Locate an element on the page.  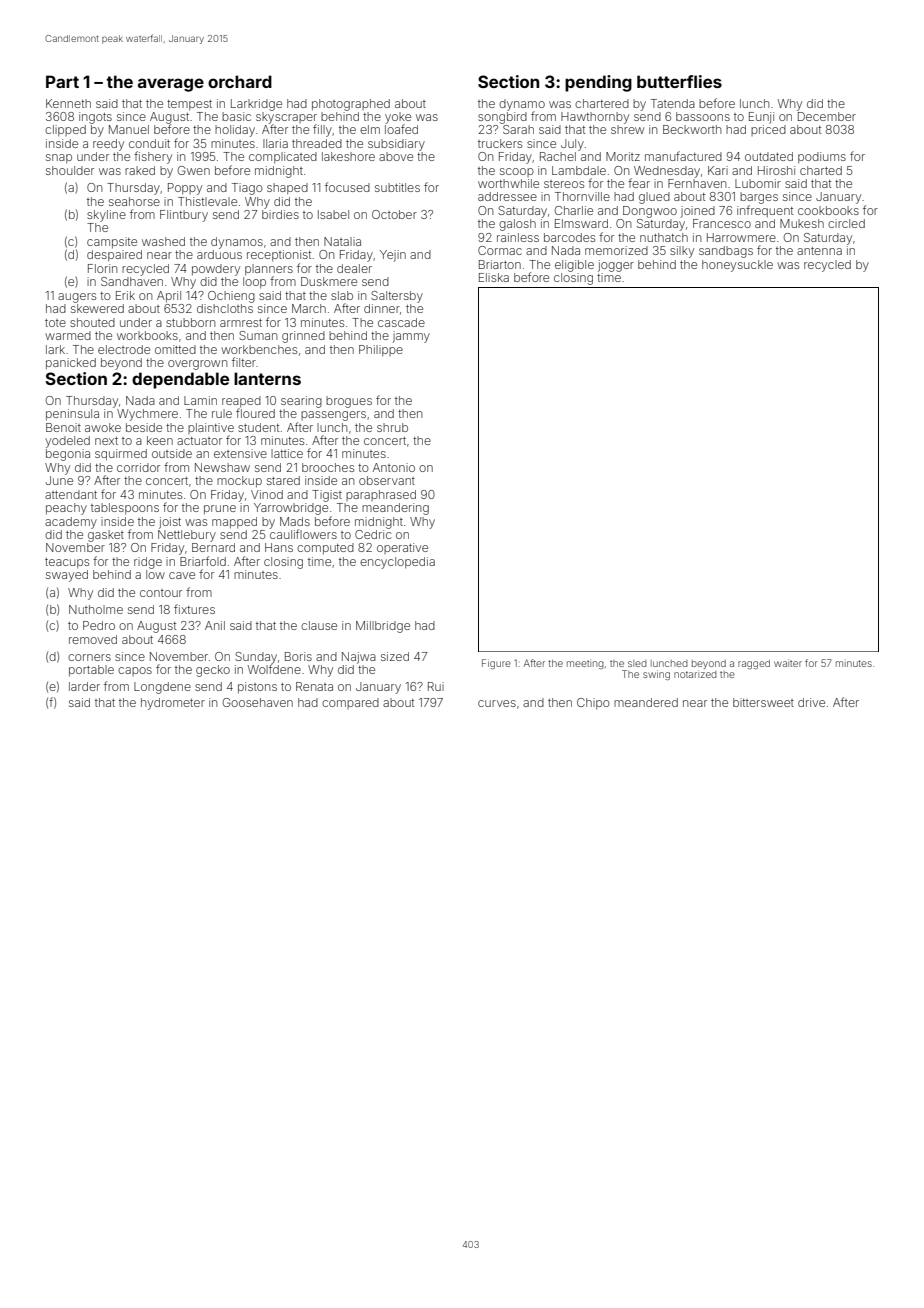
Fernhaven is located at coordinates (697, 183).
